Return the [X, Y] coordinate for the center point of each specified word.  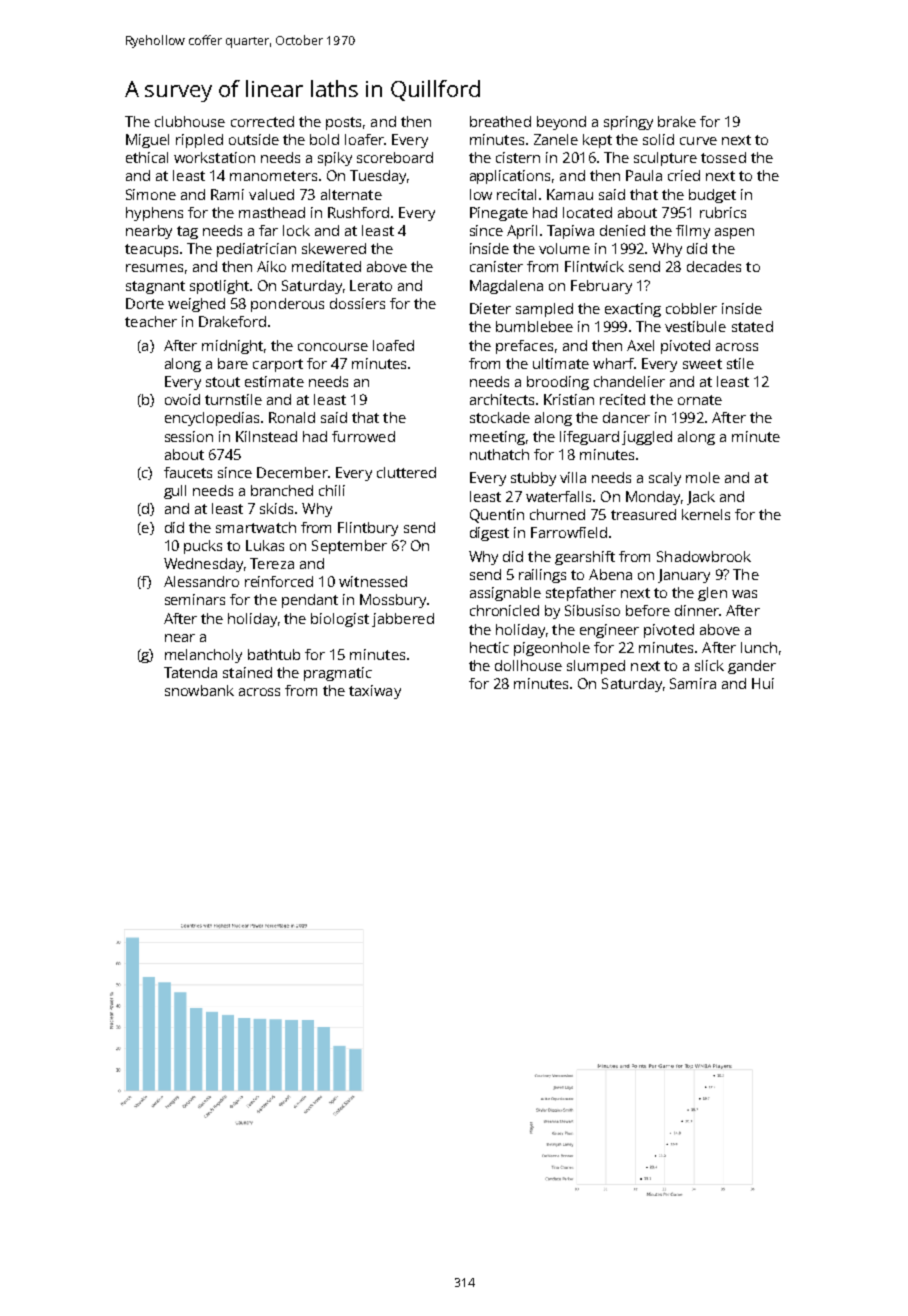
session [189, 436]
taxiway [375, 692]
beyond [561, 123]
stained [247, 672]
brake [677, 121]
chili [332, 490]
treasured [643, 514]
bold [324, 139]
